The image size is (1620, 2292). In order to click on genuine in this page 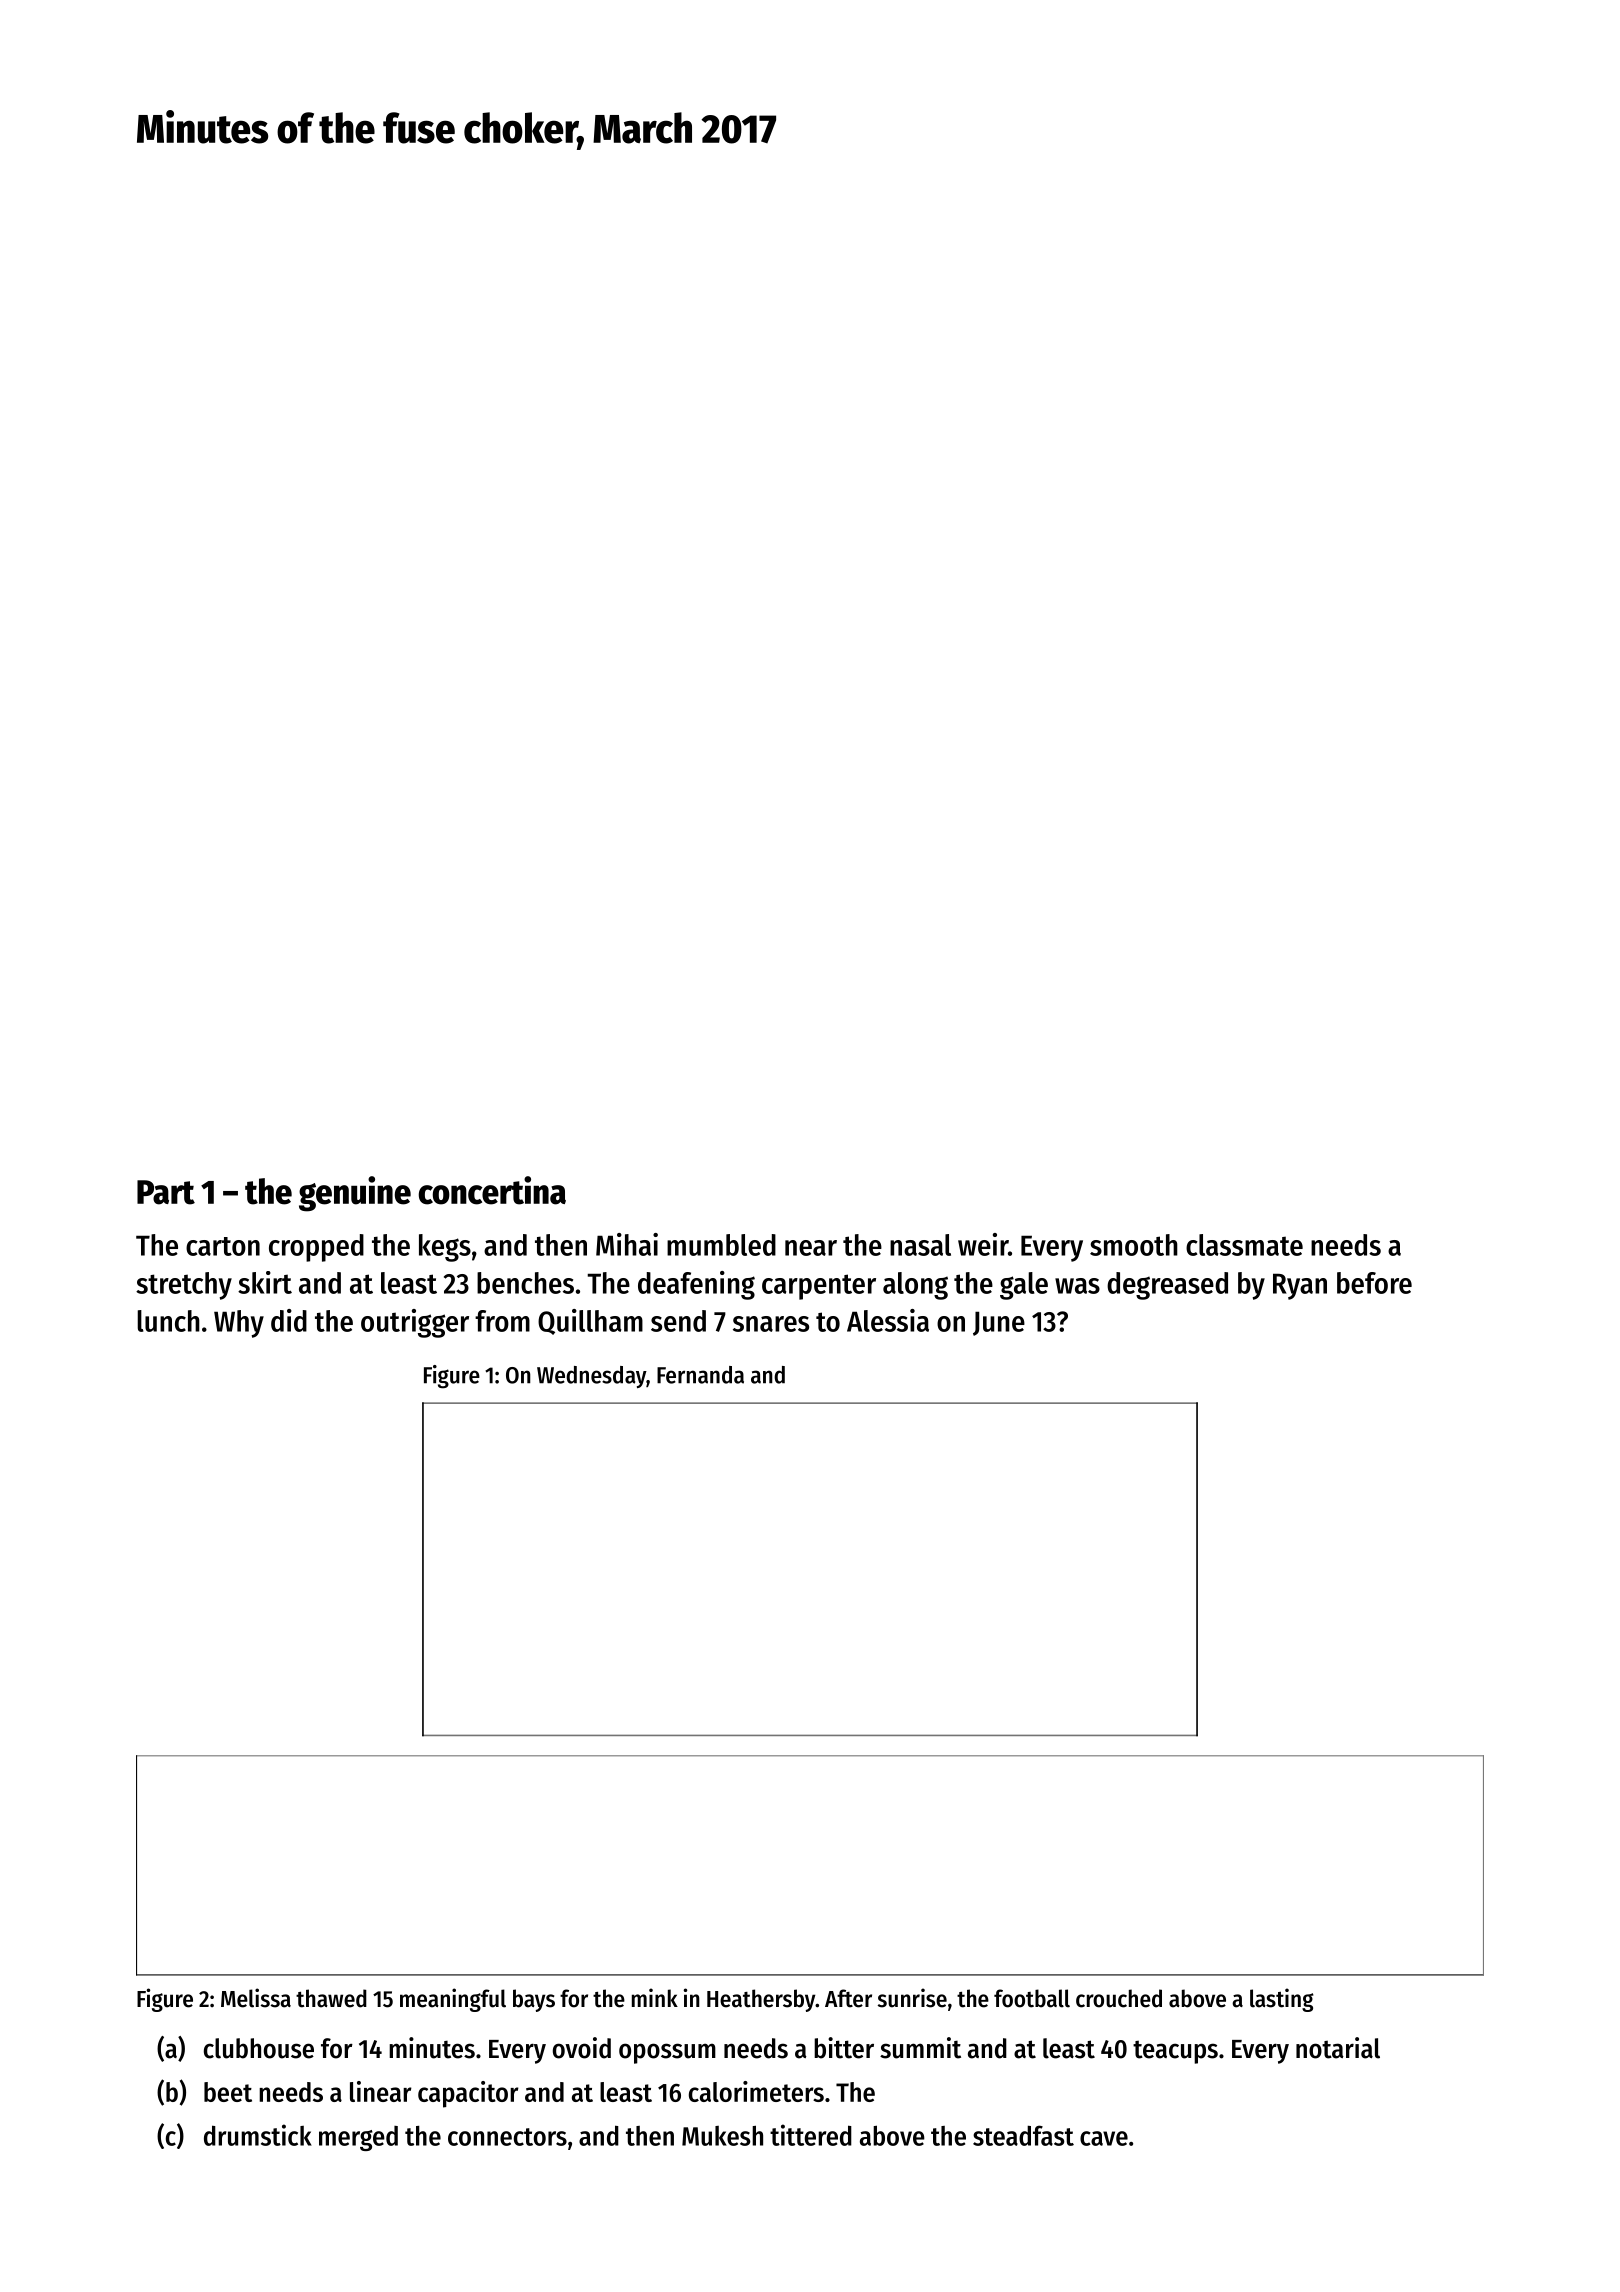, I will do `click(355, 1194)`.
